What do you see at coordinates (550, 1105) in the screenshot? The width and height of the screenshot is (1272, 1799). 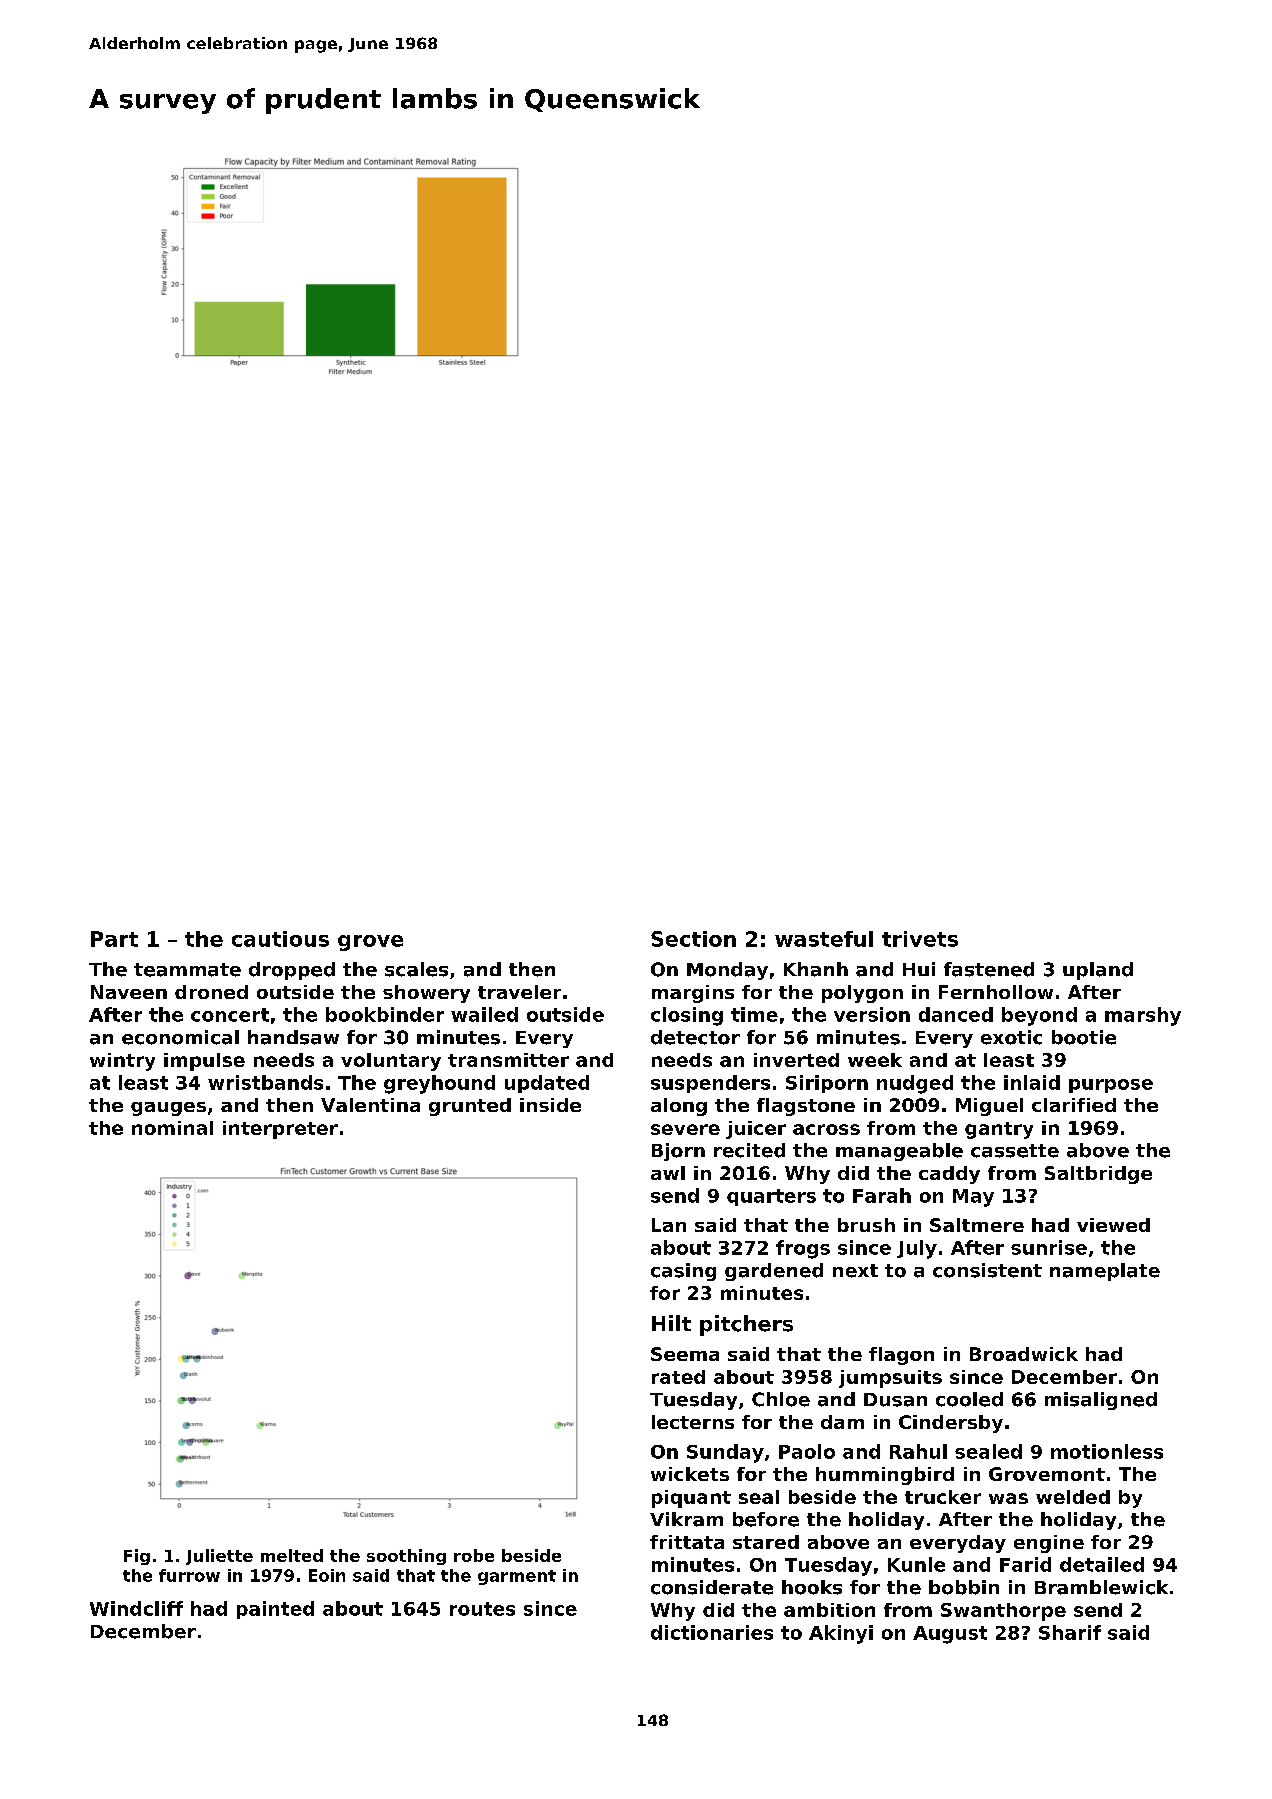 I see `inside` at bounding box center [550, 1105].
